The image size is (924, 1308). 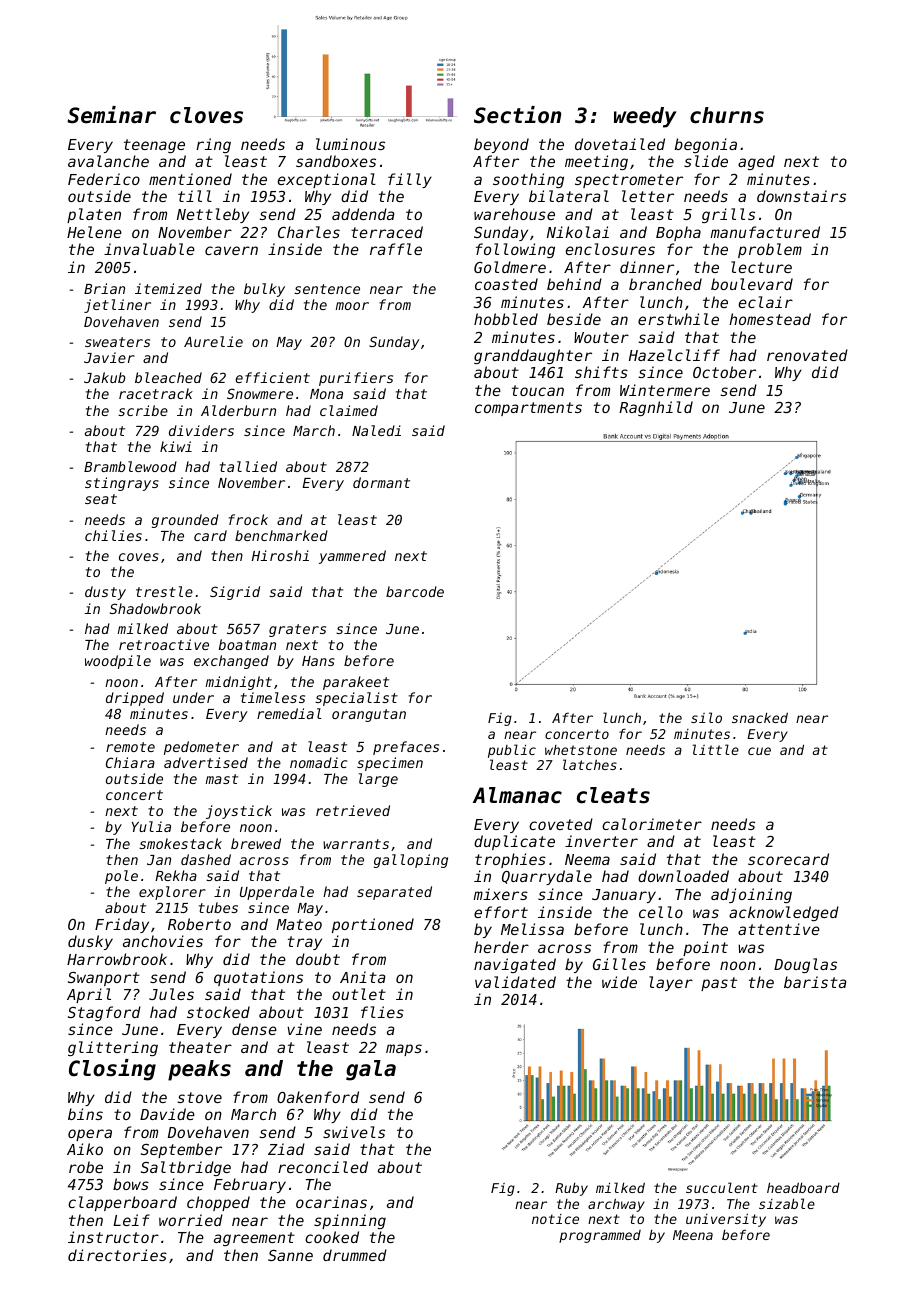 I want to click on Stagford, so click(x=104, y=1013).
